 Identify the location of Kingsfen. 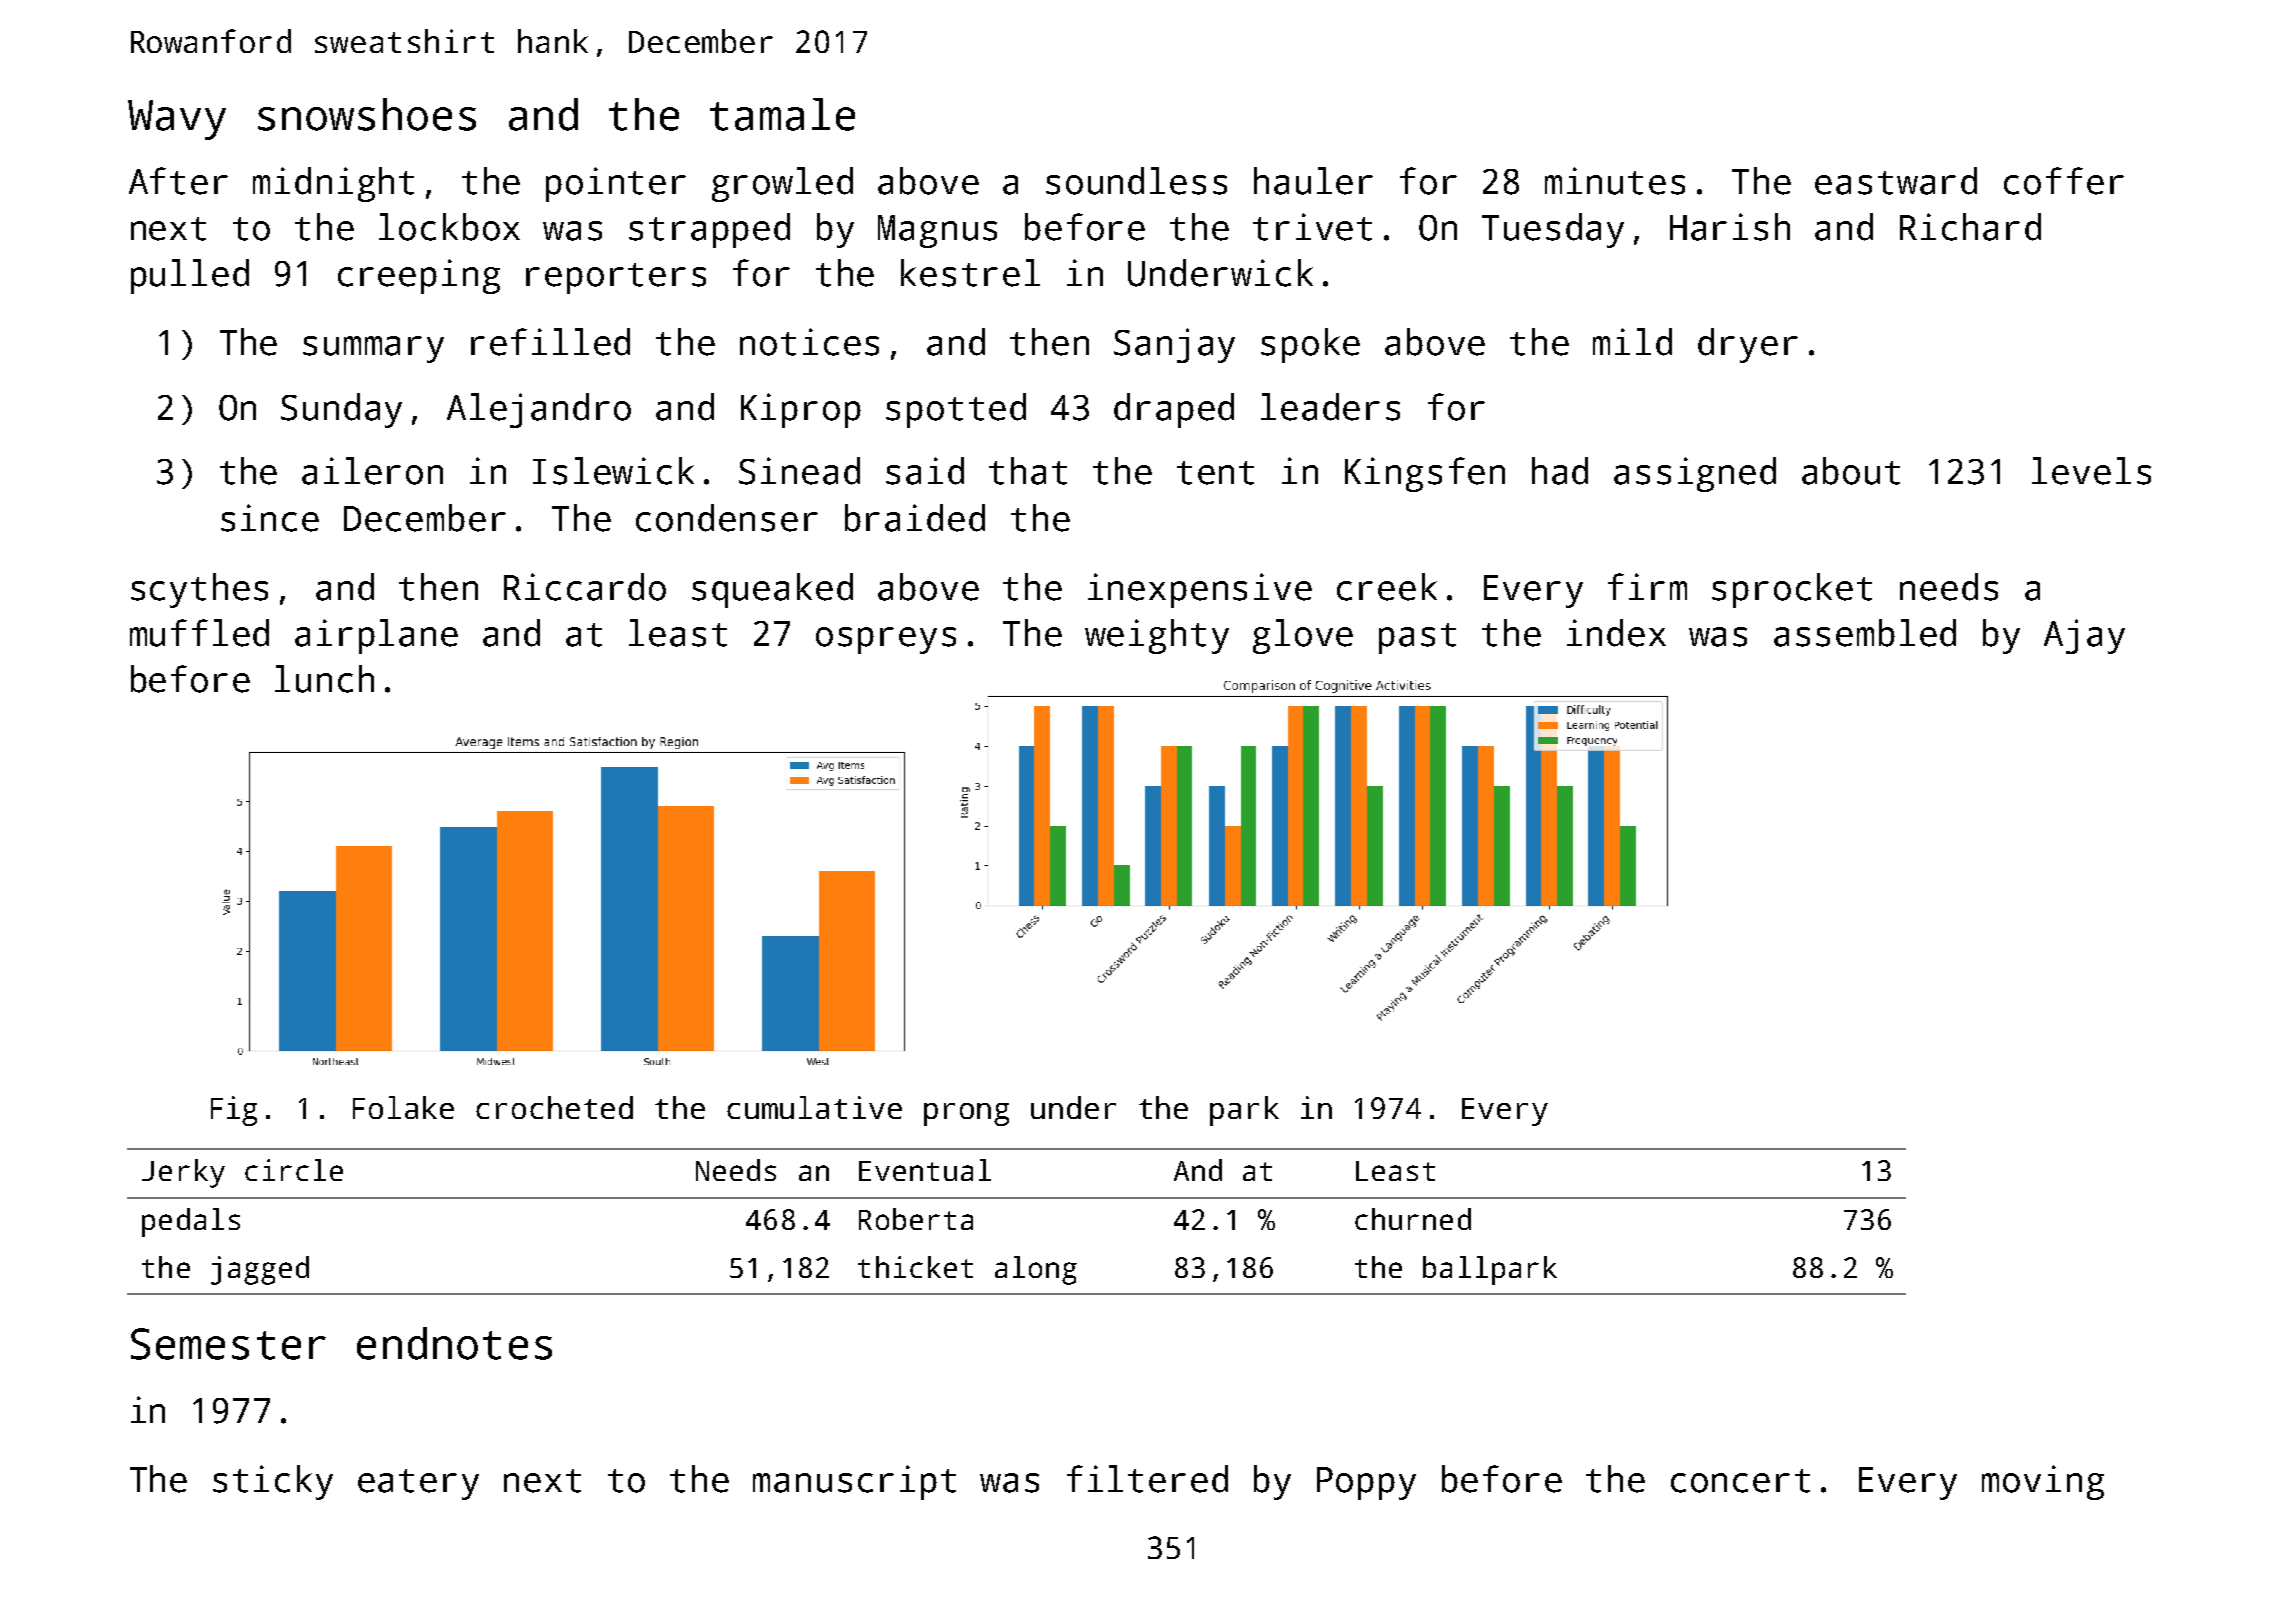
(1425, 474).
